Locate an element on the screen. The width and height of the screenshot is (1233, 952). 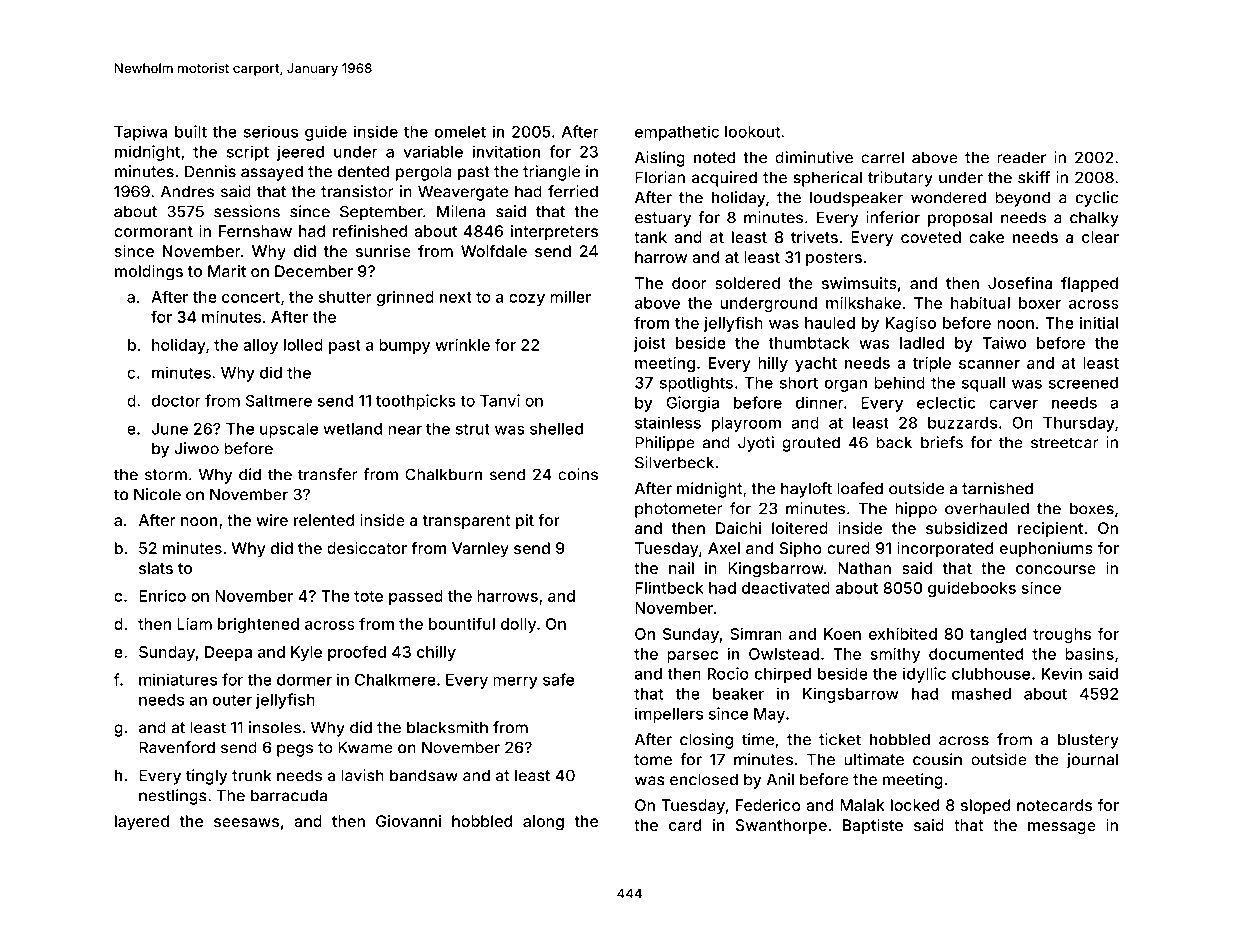
lookout is located at coordinates (752, 132).
